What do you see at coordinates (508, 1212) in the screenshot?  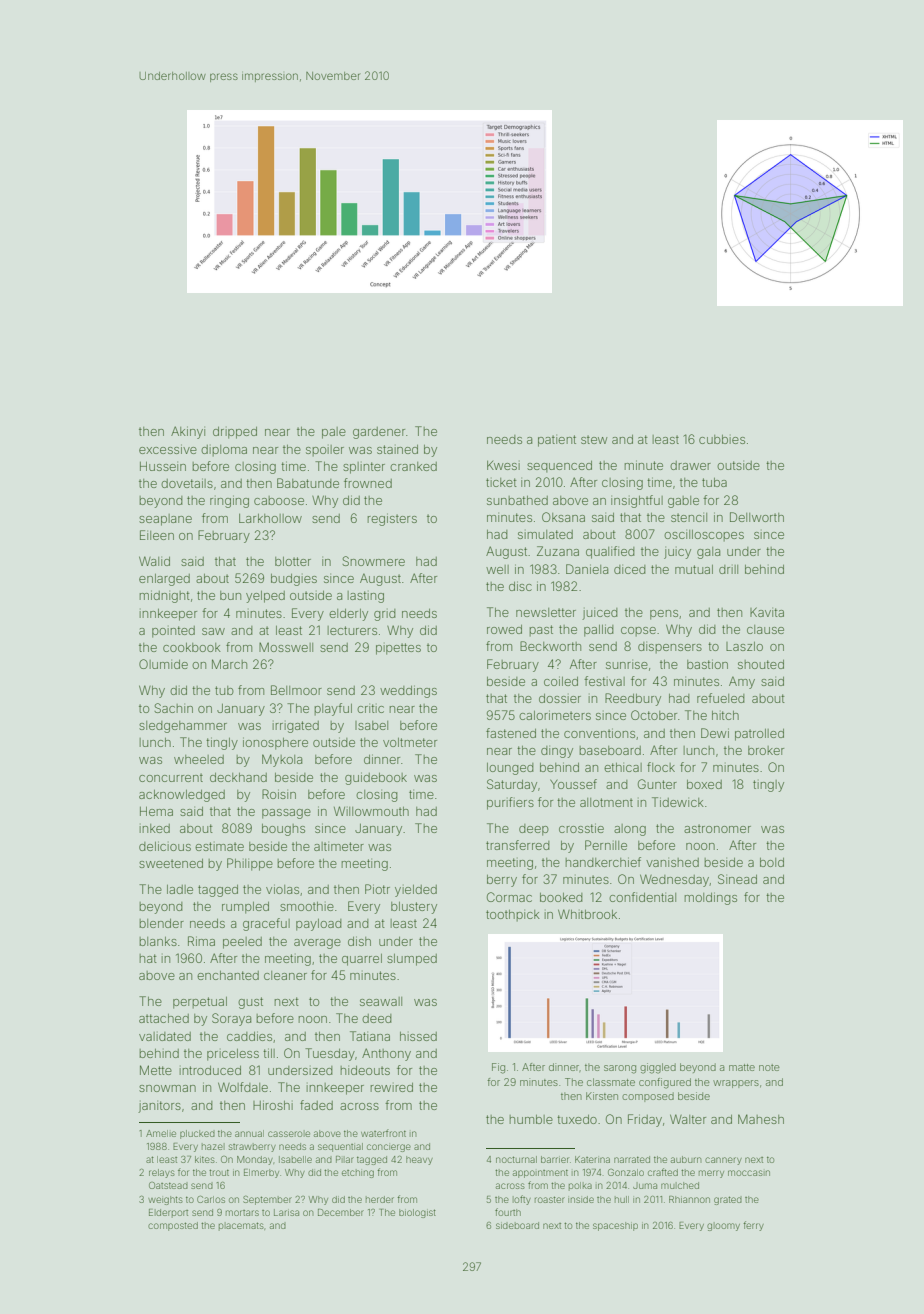 I see `fourth` at bounding box center [508, 1212].
